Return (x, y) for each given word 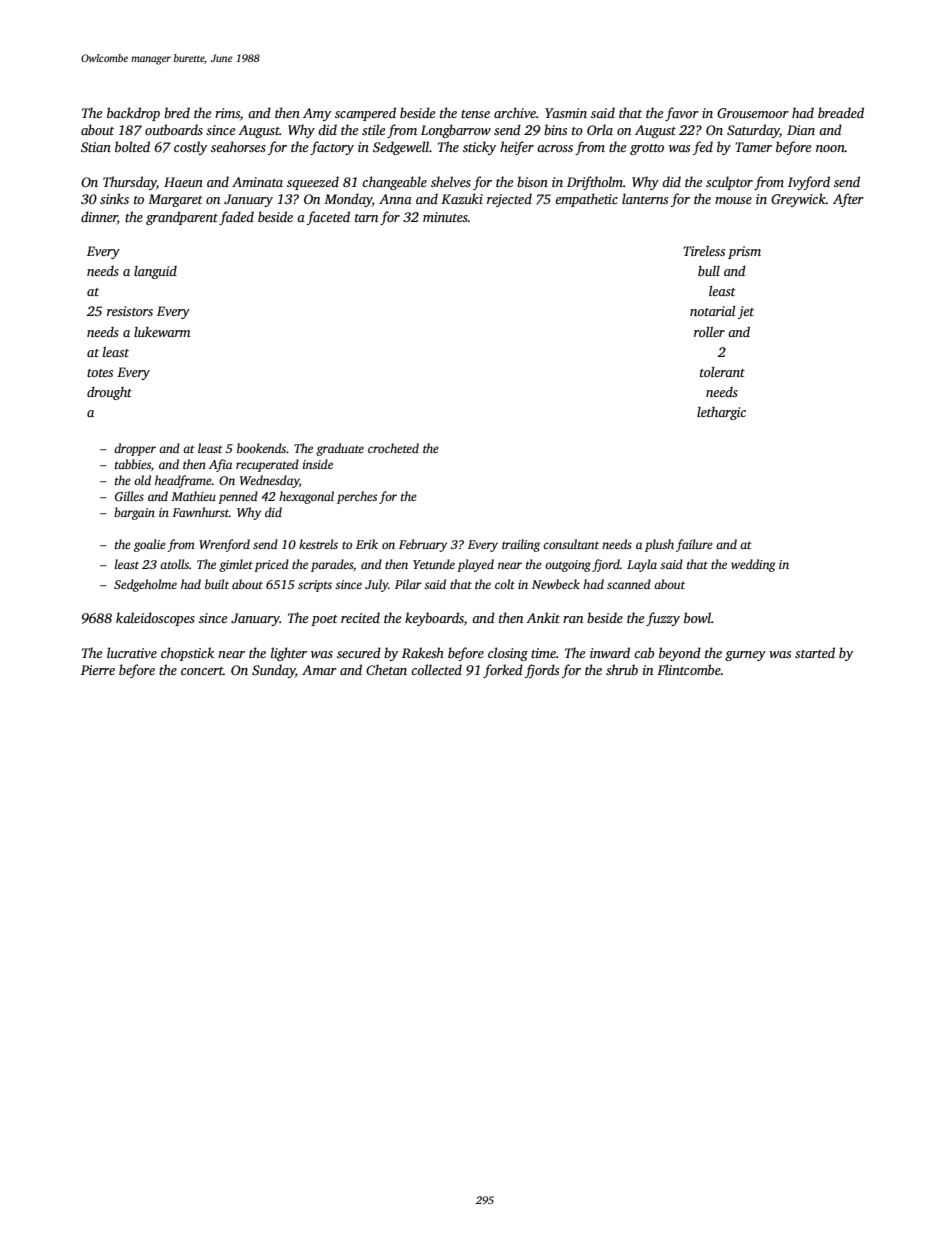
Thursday (130, 183)
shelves (451, 181)
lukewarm (162, 332)
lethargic (721, 413)
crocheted (393, 448)
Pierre (98, 670)
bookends (261, 448)
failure (694, 545)
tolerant (722, 372)
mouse (733, 200)
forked (503, 671)
